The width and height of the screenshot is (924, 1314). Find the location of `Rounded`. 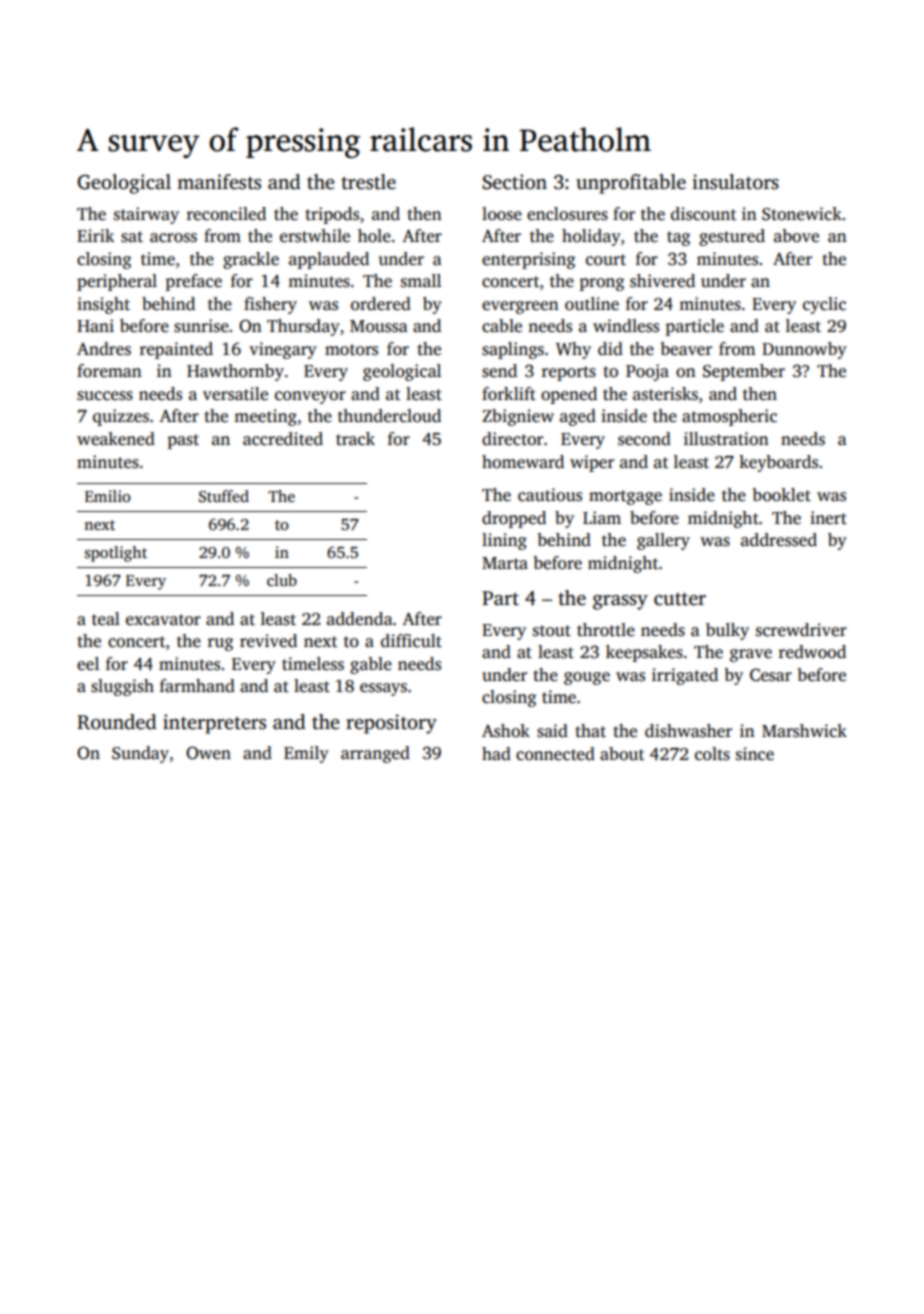

Rounded is located at coordinates (117, 722).
